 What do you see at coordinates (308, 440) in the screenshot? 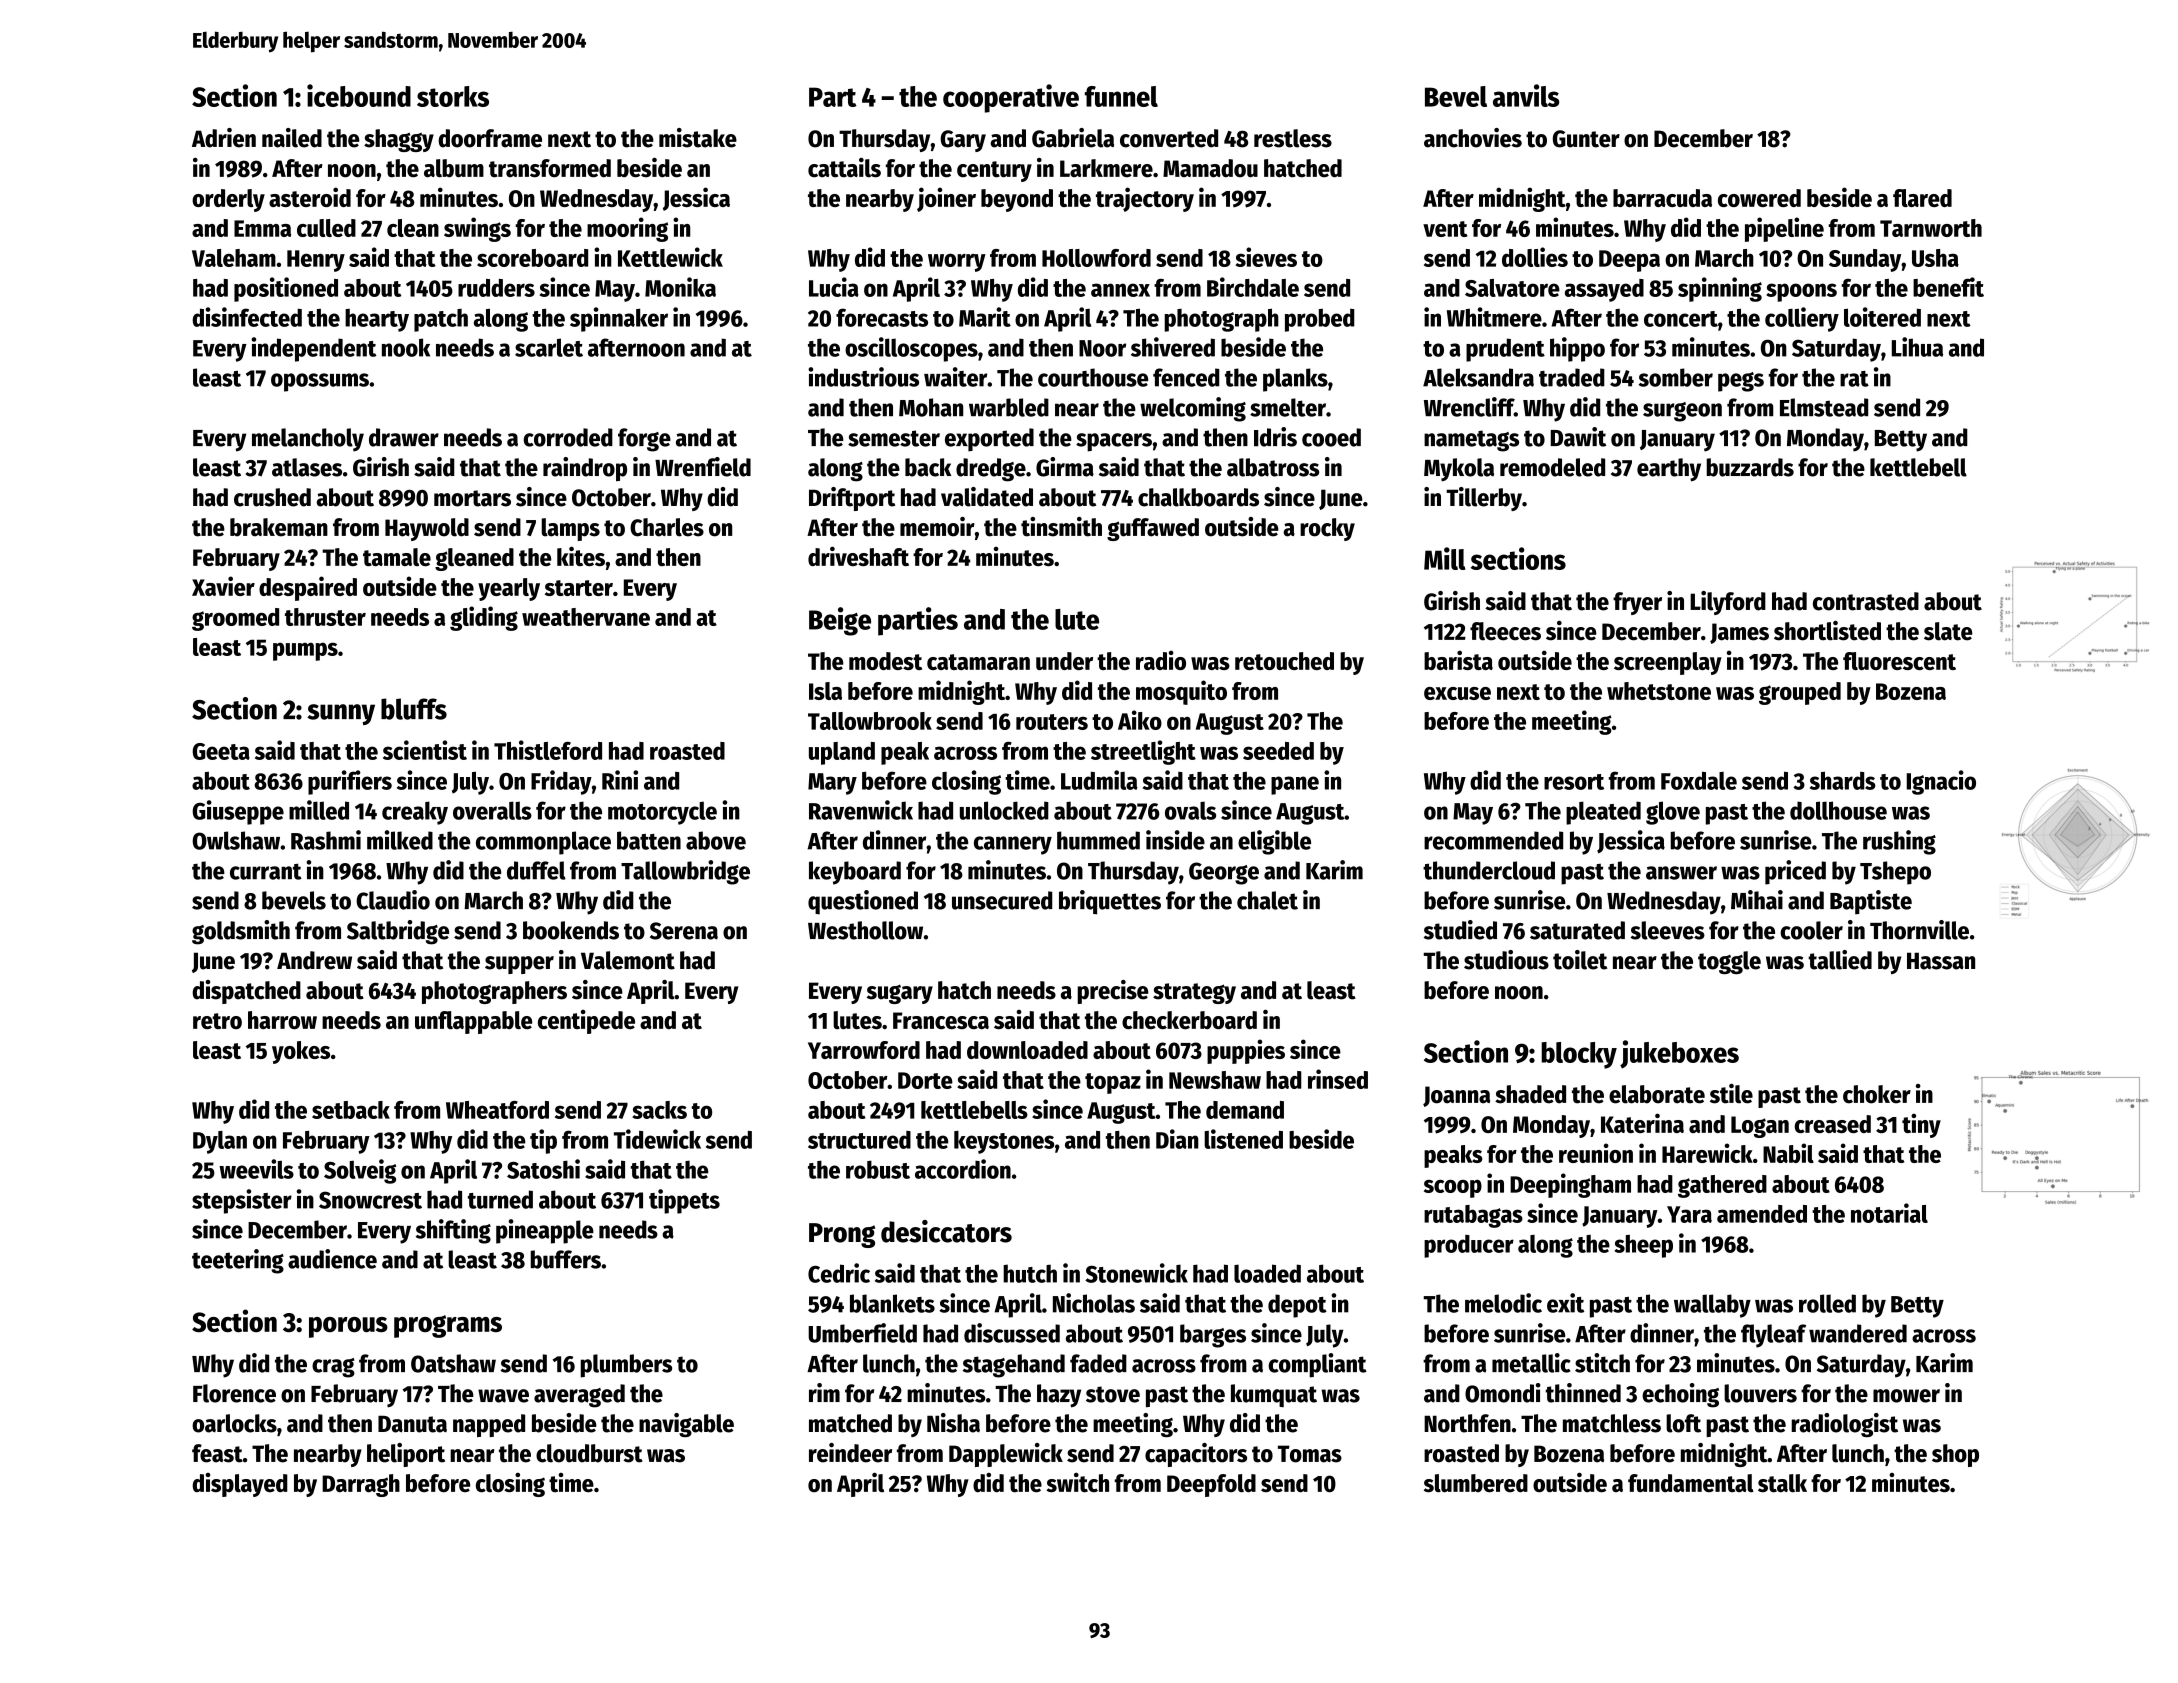
I see `melancholy` at bounding box center [308, 440].
